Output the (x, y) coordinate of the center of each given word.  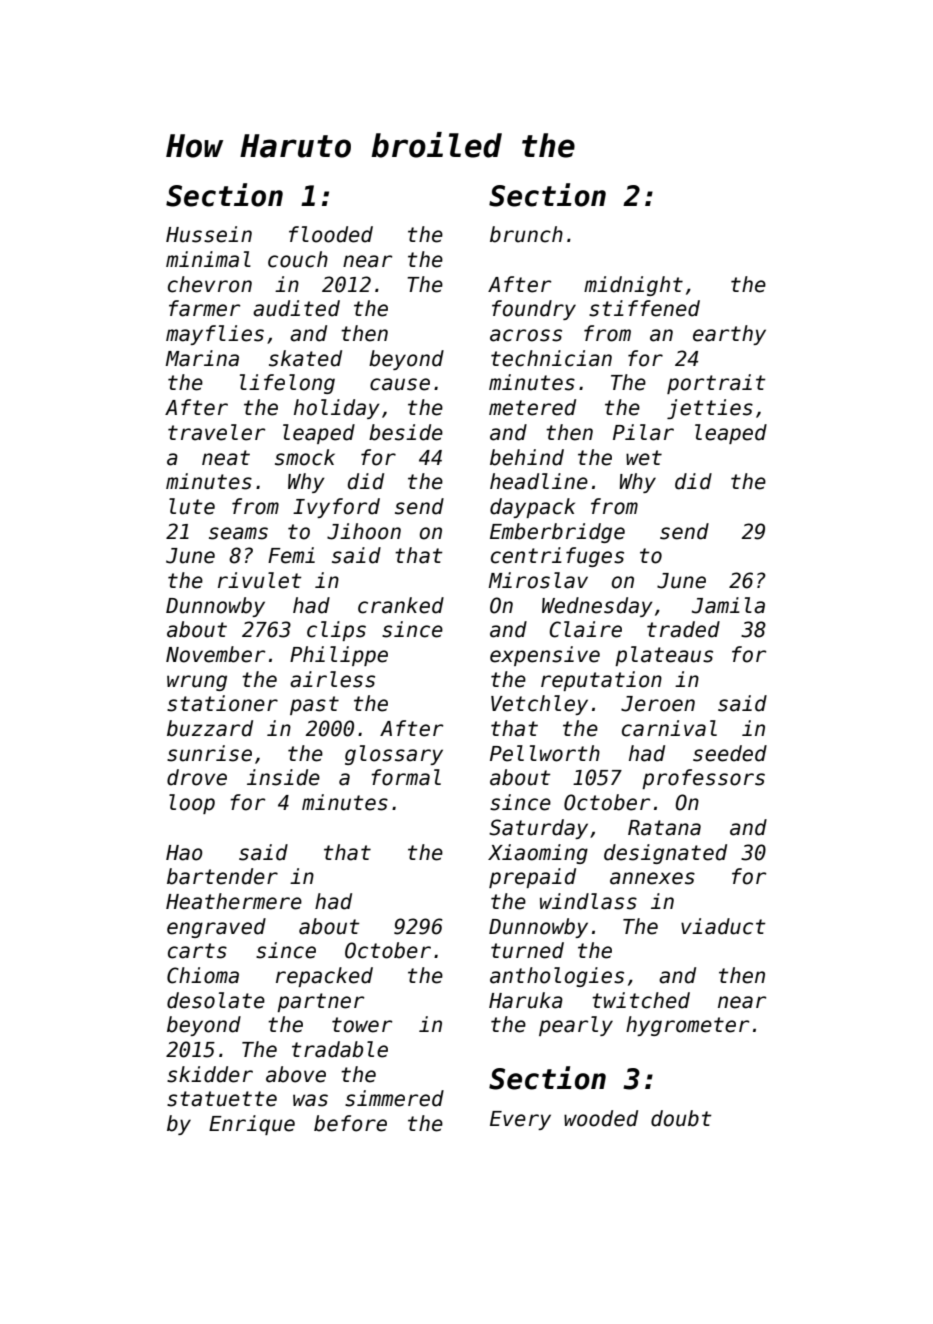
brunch (526, 234)
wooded (601, 1118)
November (216, 654)
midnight (633, 286)
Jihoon (364, 531)
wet (644, 458)
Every (520, 1120)
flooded (331, 234)
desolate (216, 1000)
